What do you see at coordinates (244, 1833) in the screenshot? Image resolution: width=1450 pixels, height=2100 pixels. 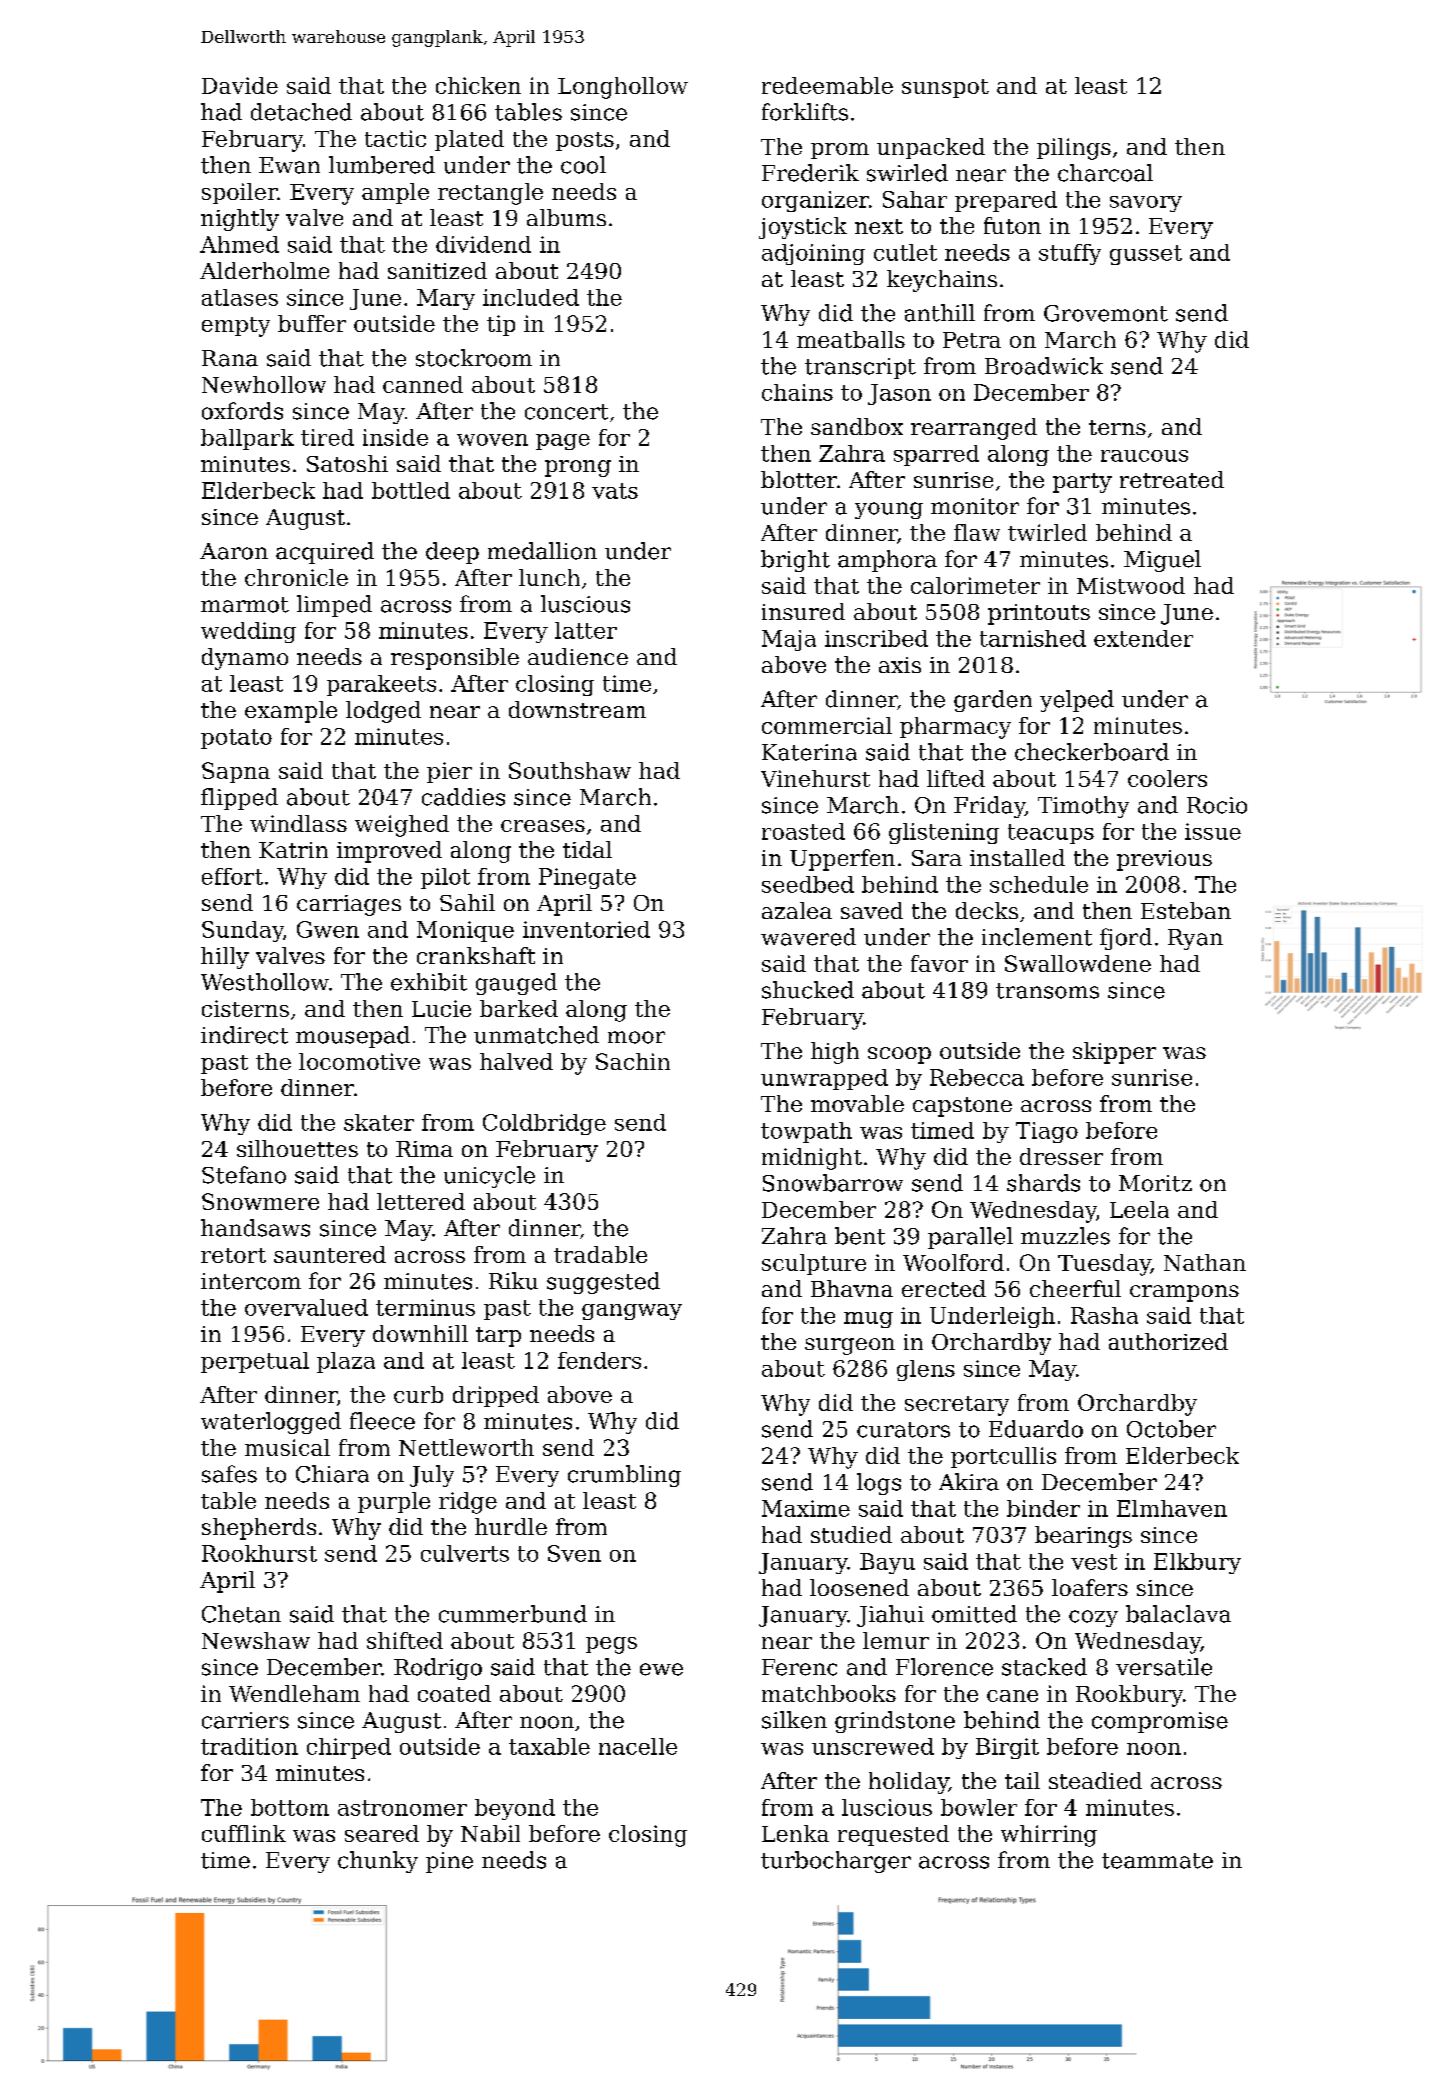 I see `cufflink` at bounding box center [244, 1833].
